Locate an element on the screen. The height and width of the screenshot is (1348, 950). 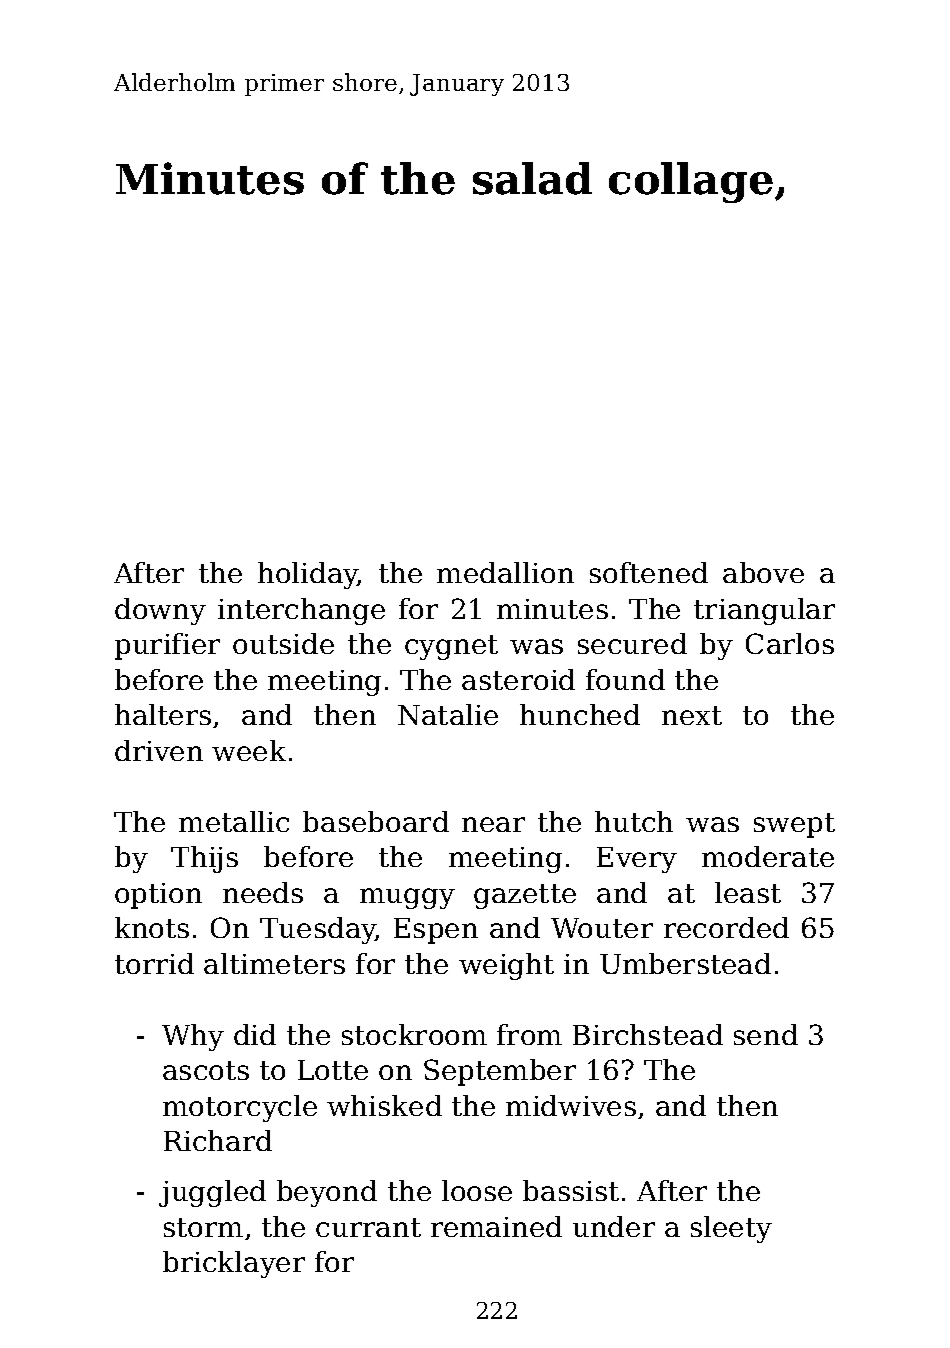
medallion is located at coordinates (505, 572).
